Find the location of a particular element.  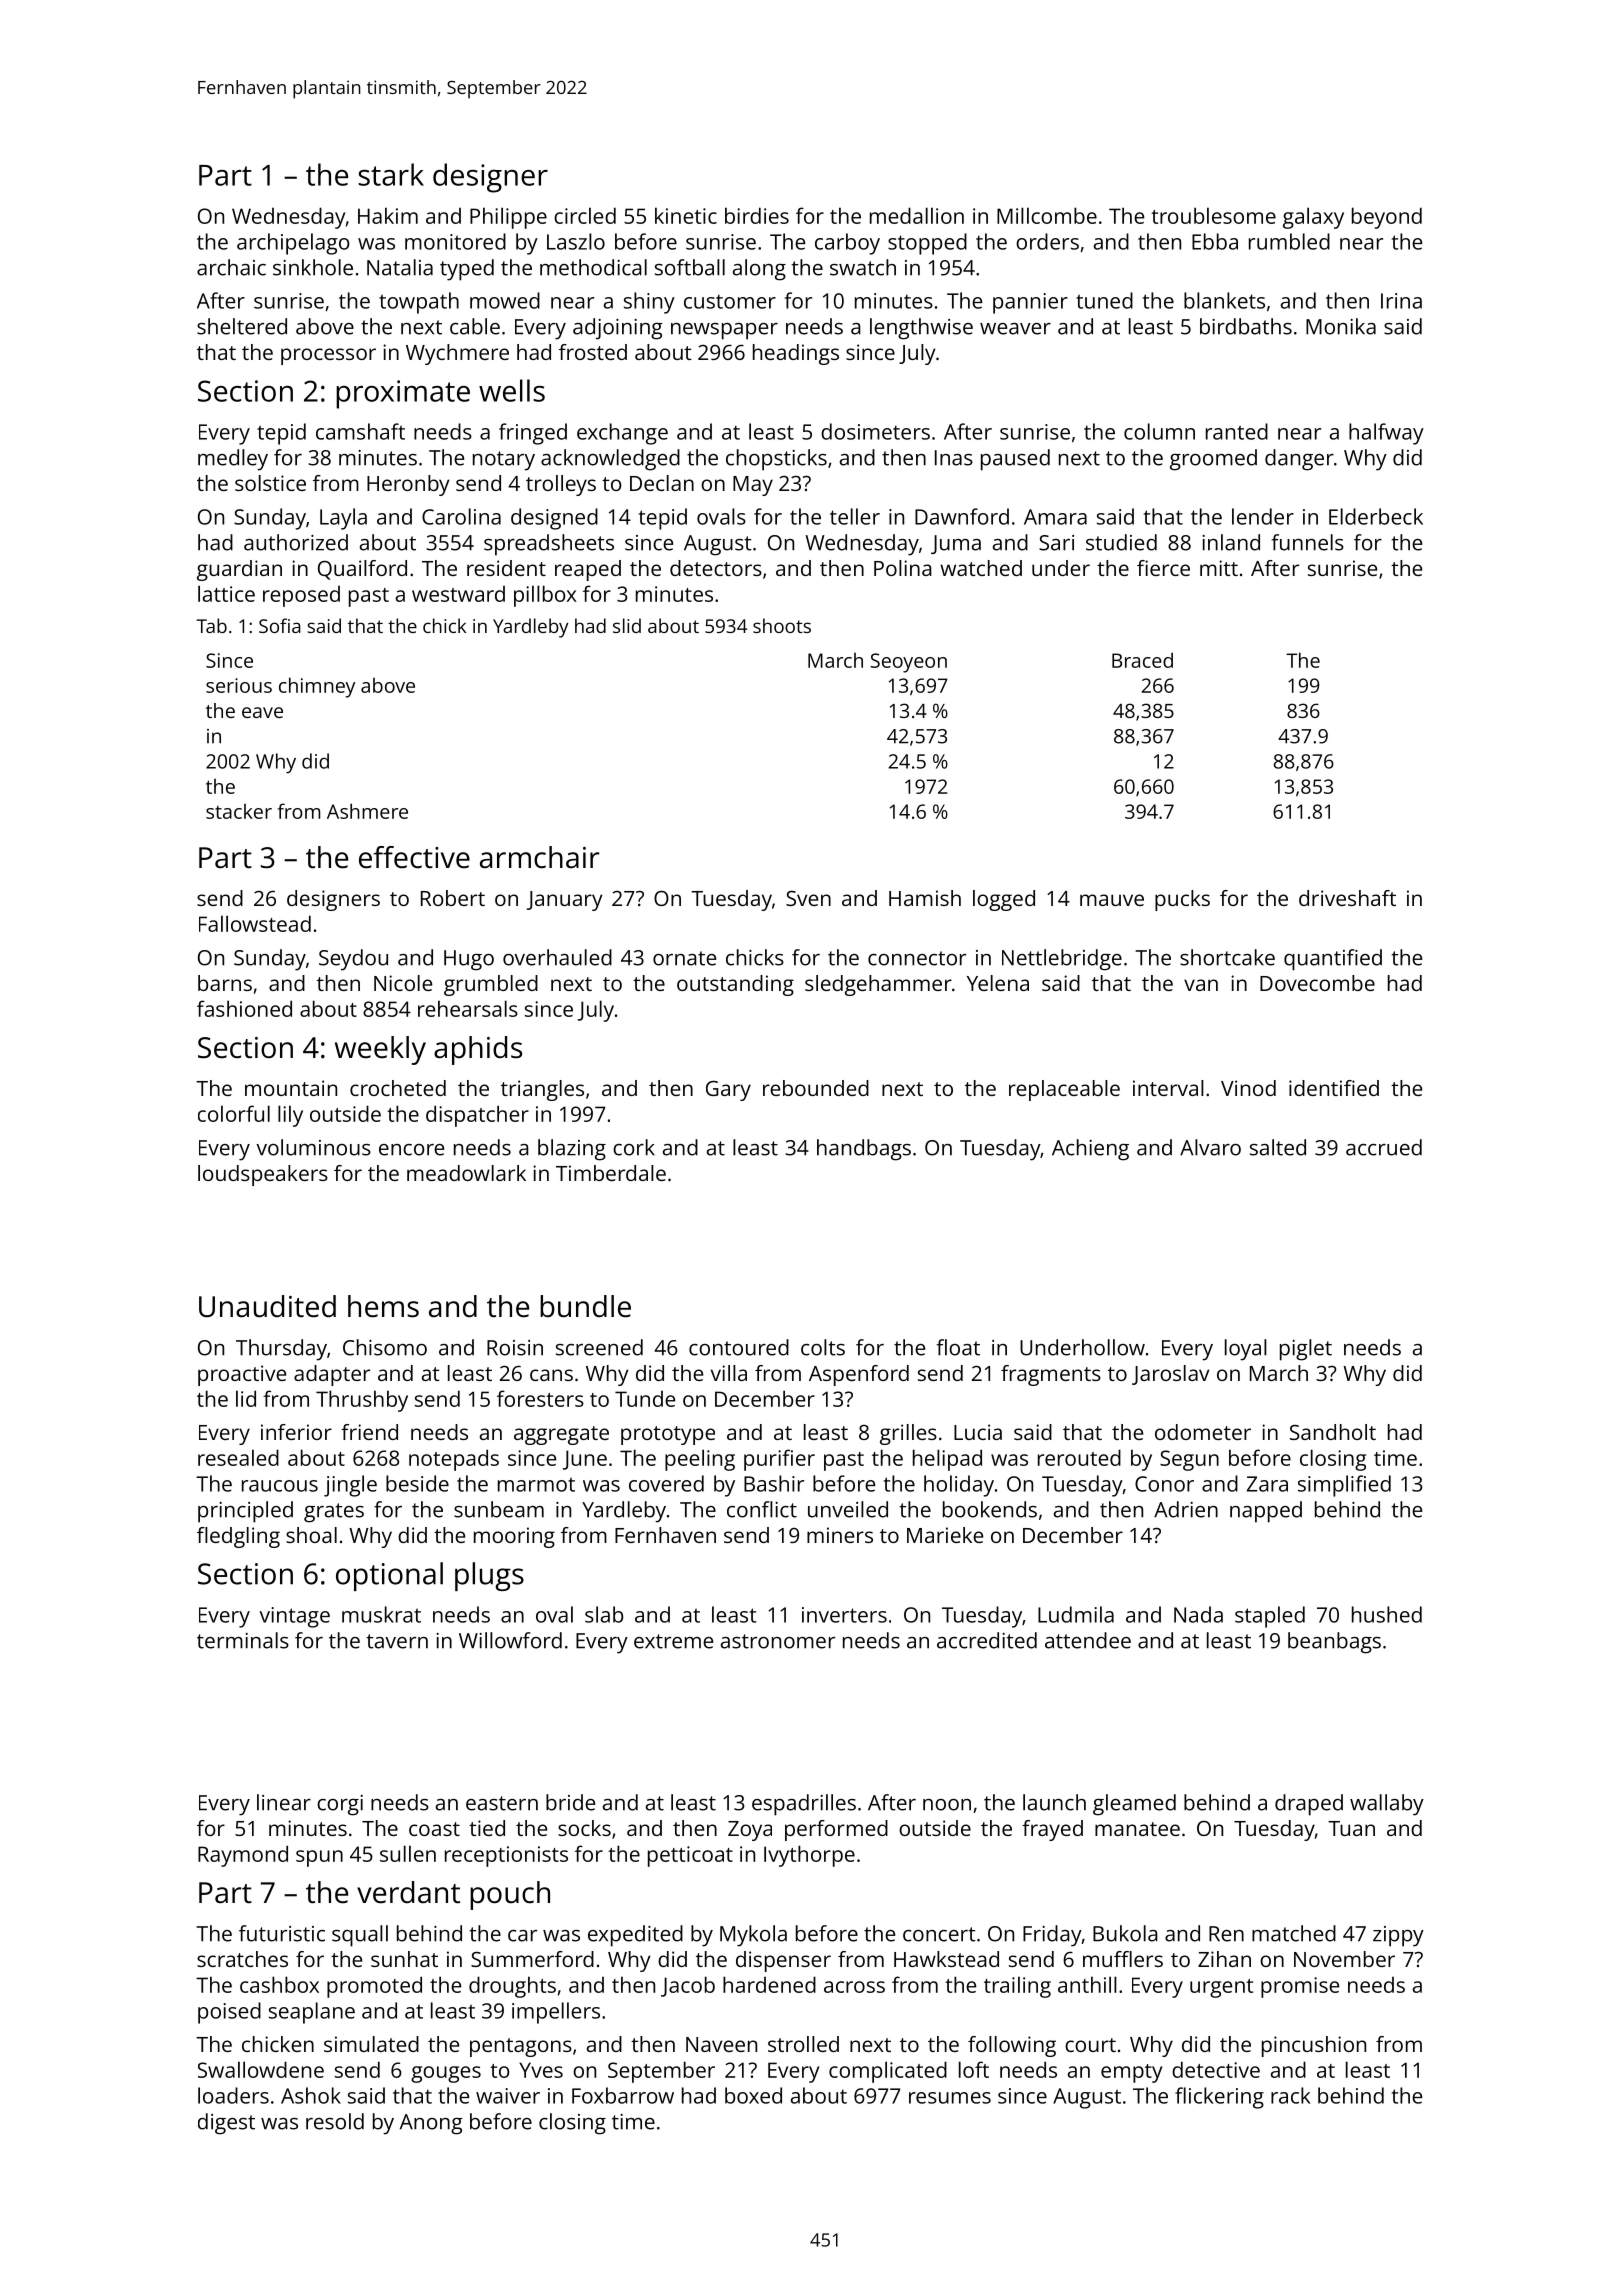

birdies is located at coordinates (757, 215).
